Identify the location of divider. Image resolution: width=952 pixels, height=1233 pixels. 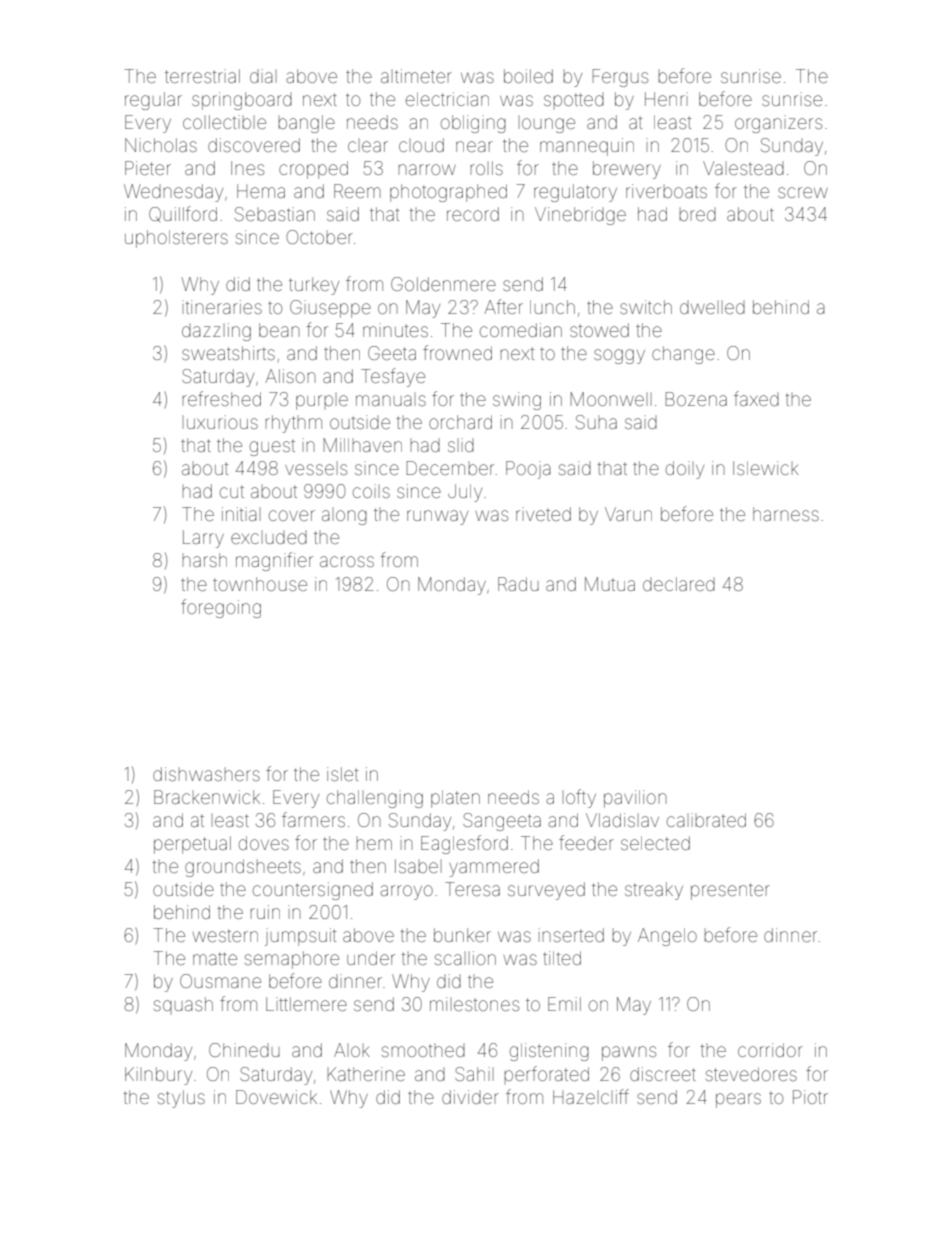
(470, 1097).
